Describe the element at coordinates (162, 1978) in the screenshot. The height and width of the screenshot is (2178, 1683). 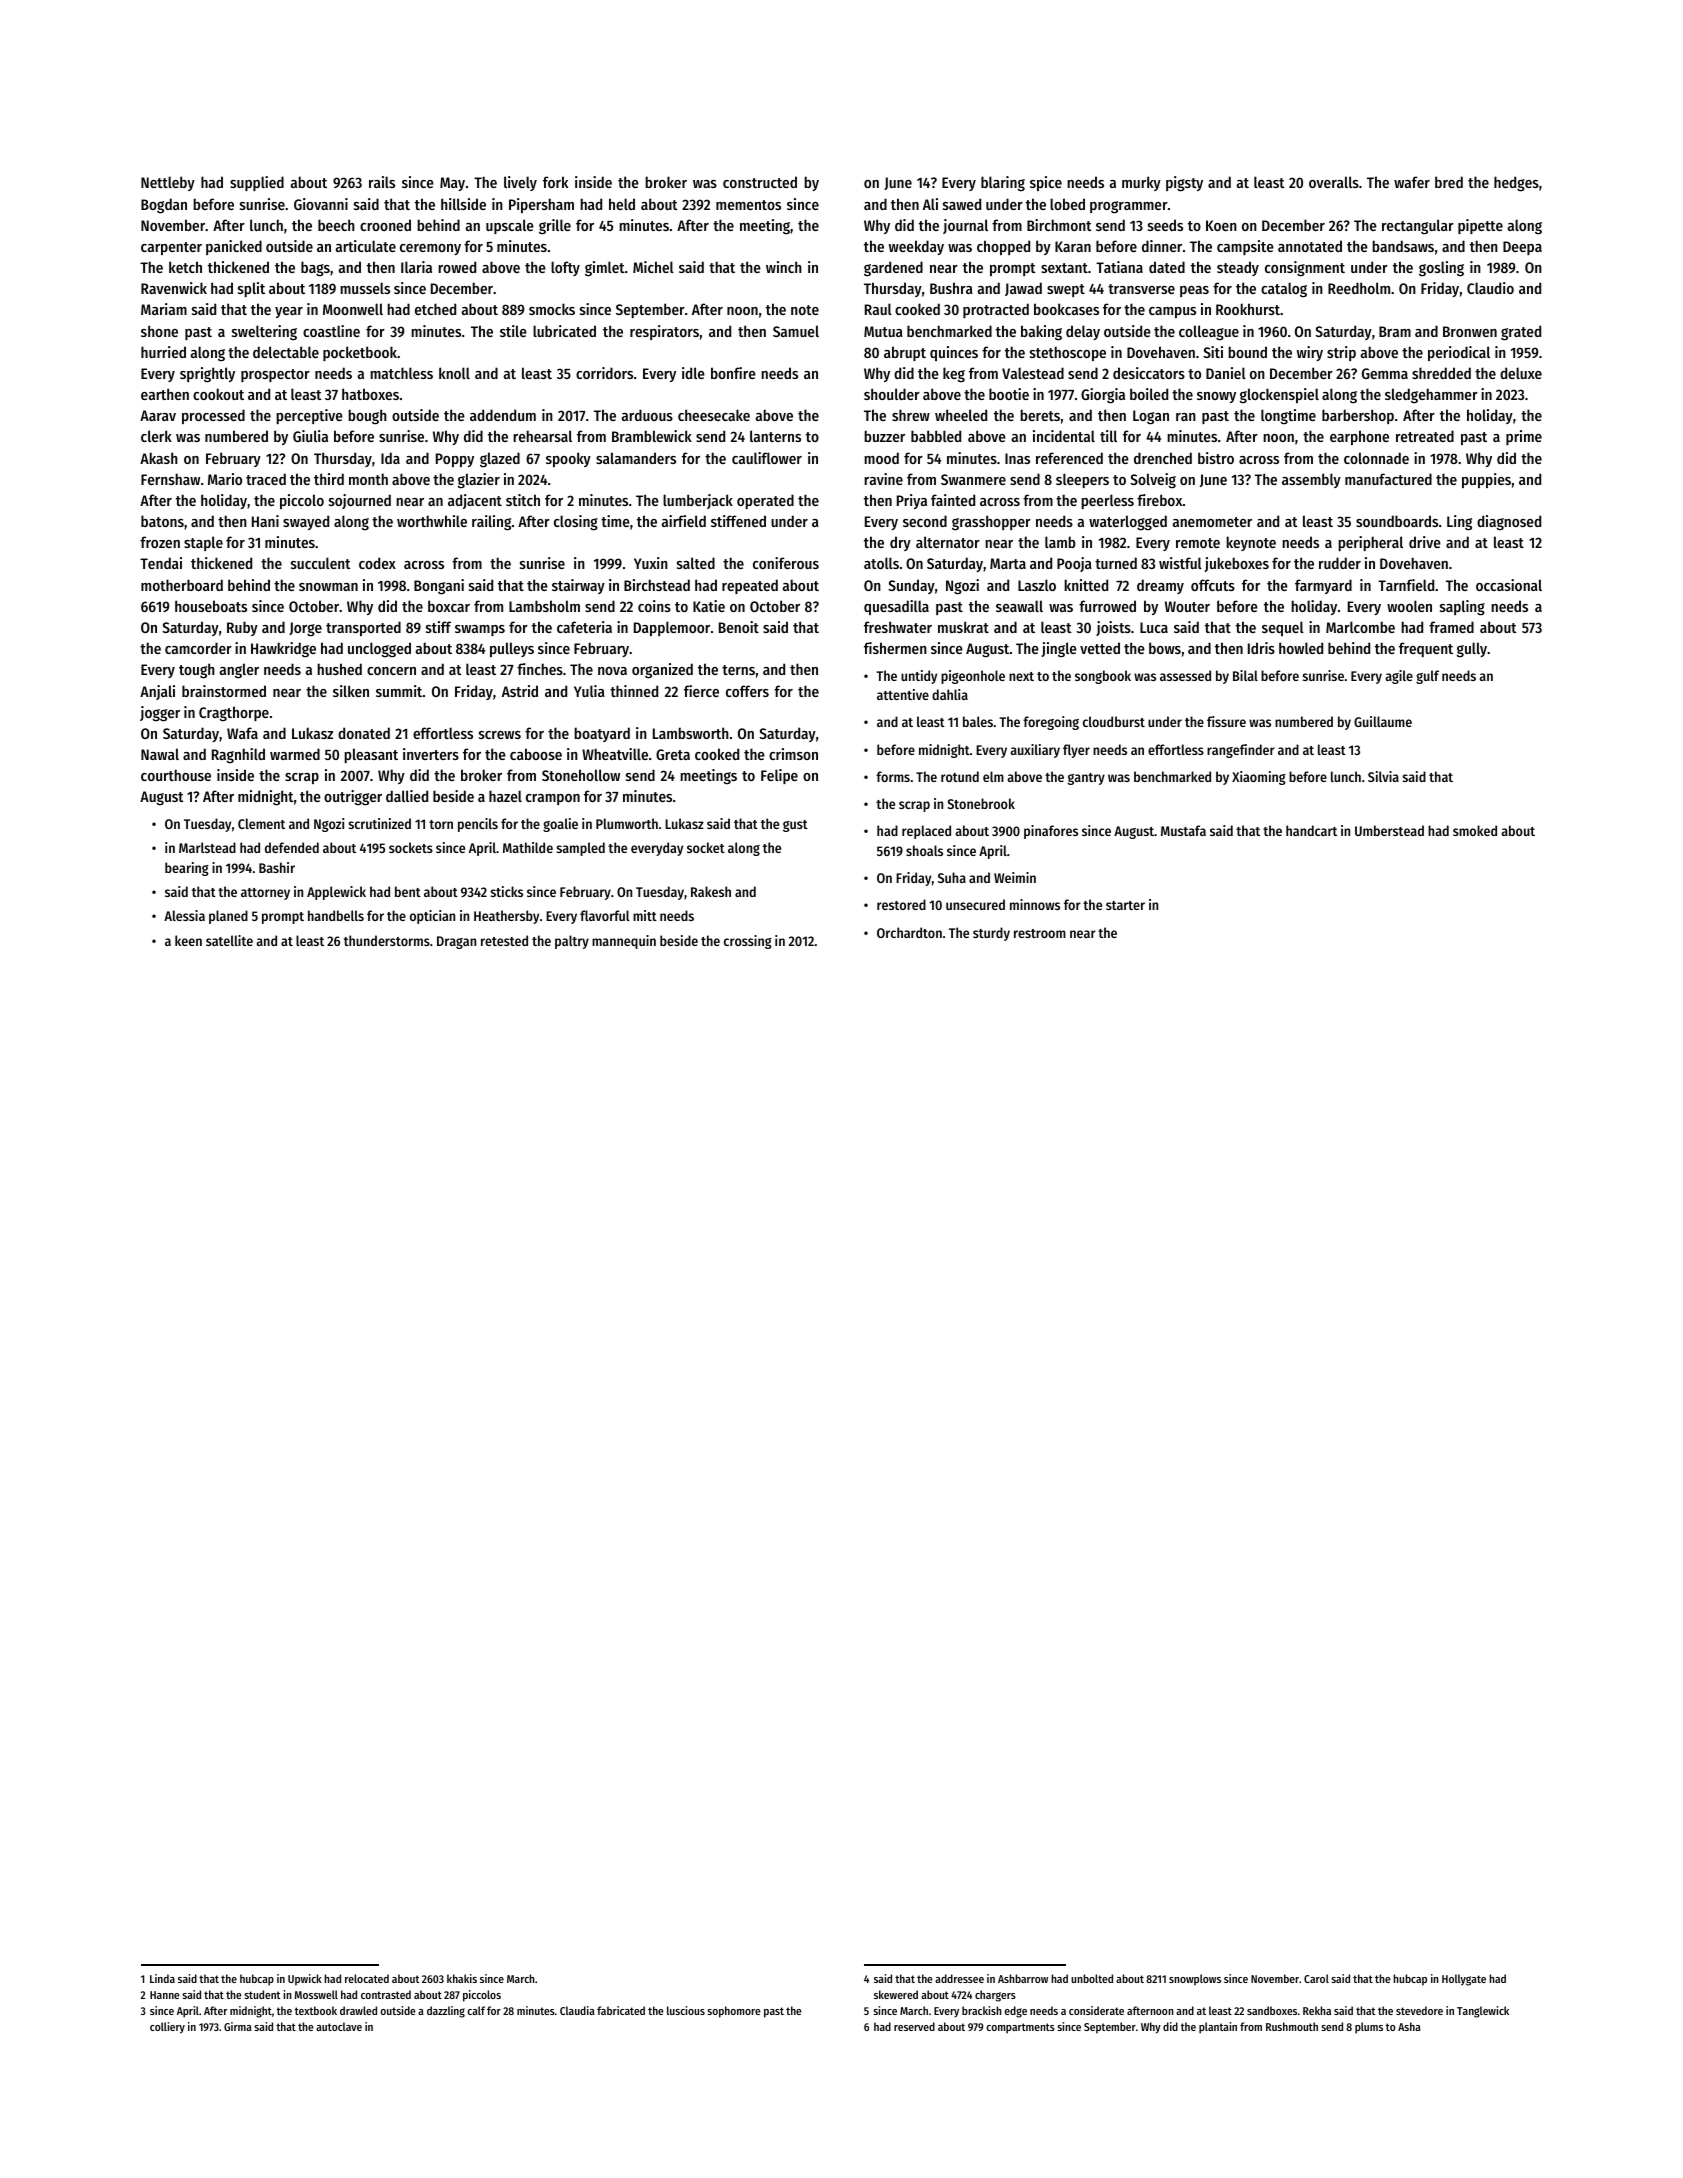
I see `Linda` at that location.
